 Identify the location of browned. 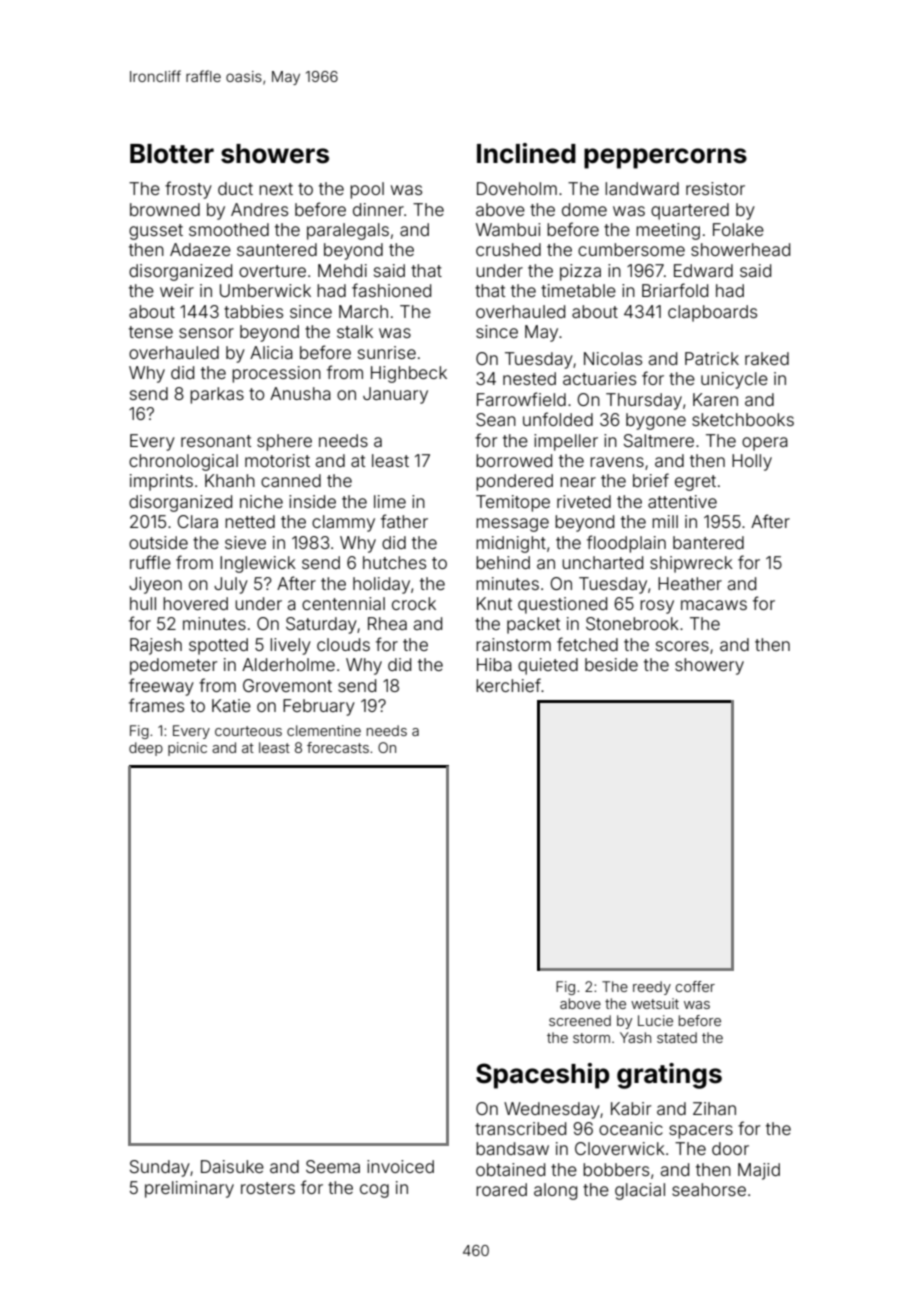
(165, 209).
